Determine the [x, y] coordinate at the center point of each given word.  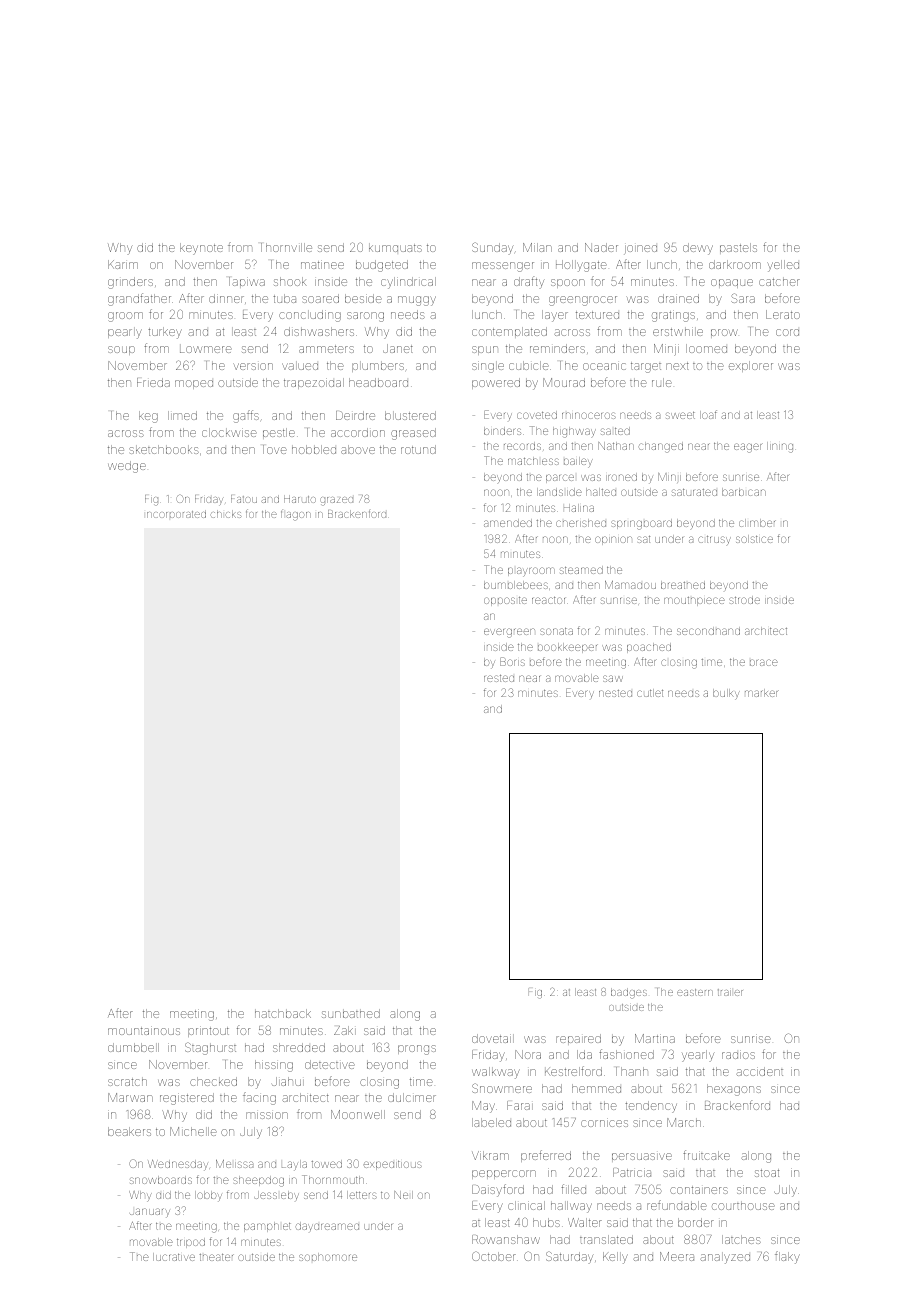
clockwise [229, 432]
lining [780, 447]
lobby [208, 1196]
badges [629, 993]
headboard [378, 382]
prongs [417, 1050]
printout [208, 1031]
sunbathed [351, 1013]
